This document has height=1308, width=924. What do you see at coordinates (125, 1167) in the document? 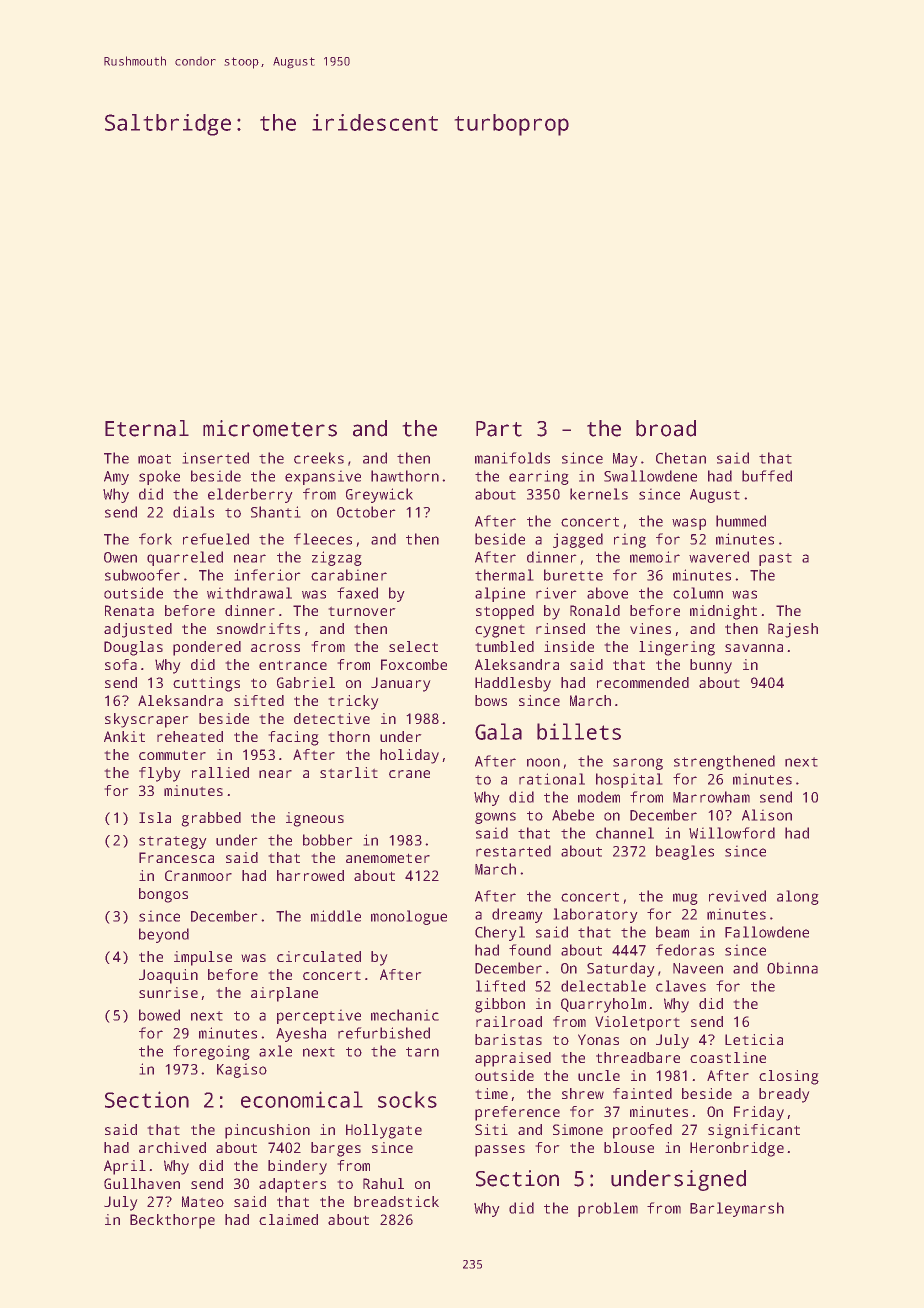
I see `April` at bounding box center [125, 1167].
